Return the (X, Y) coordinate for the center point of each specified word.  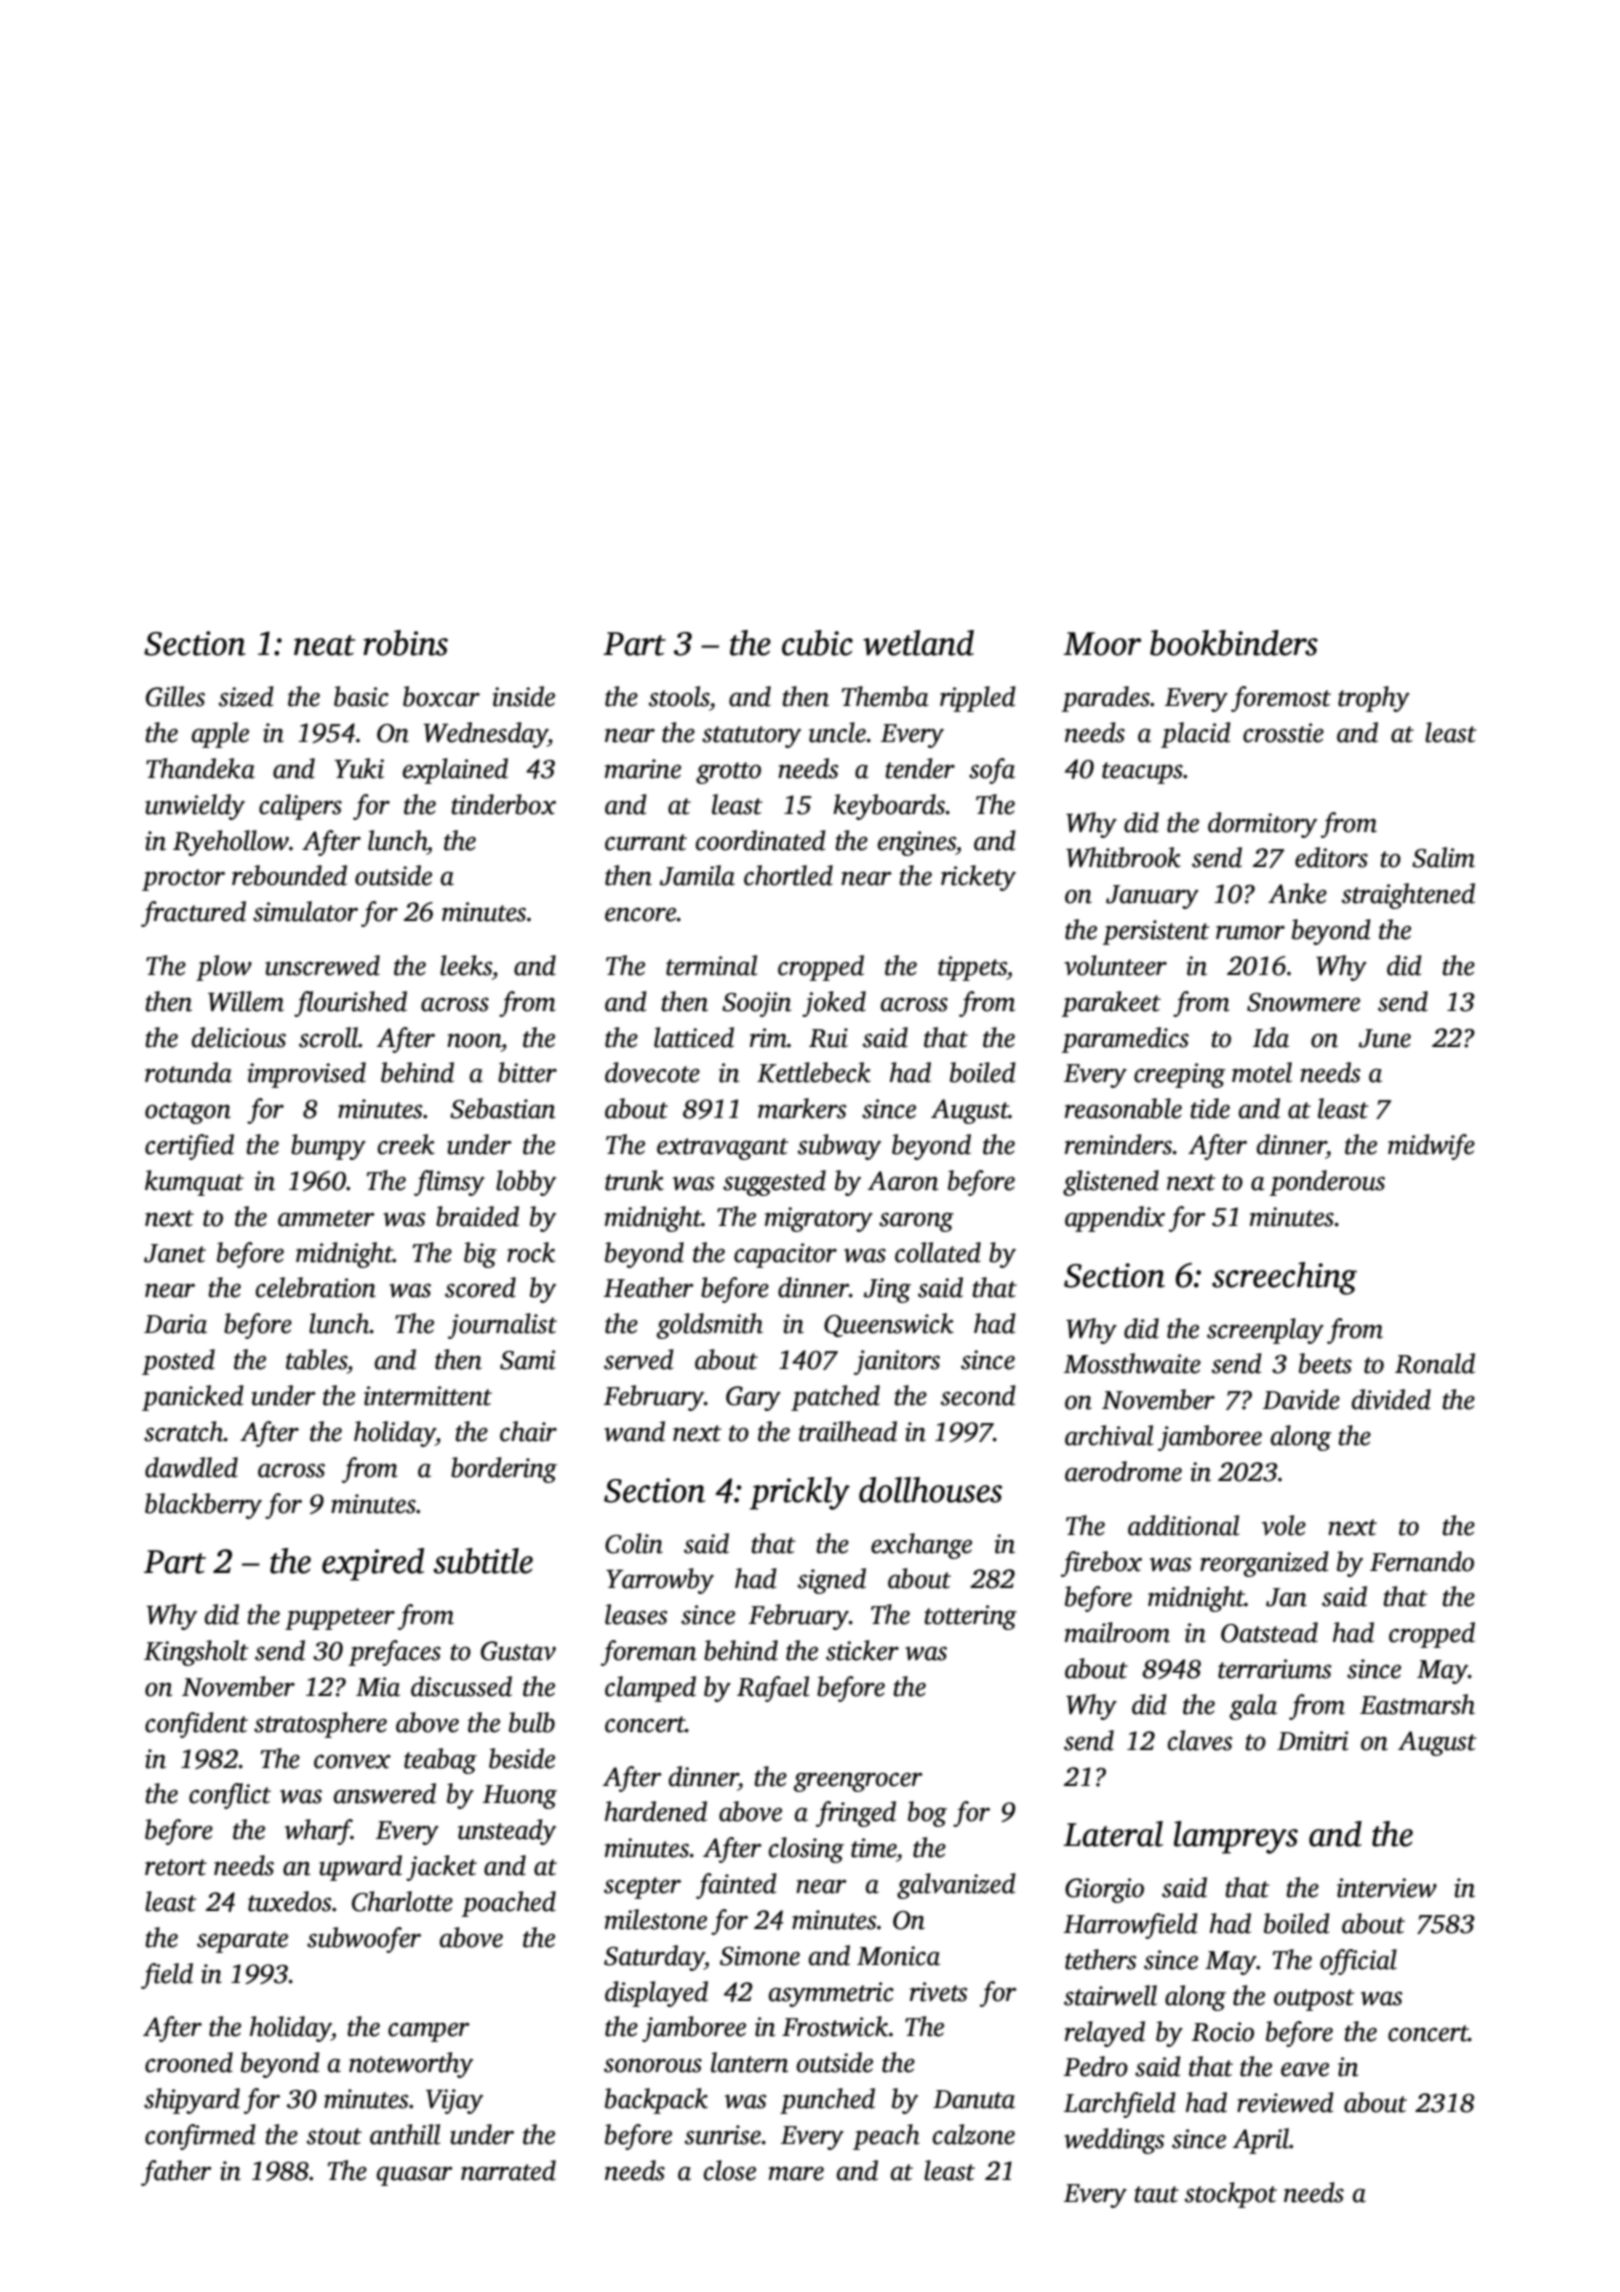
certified (189, 1147)
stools (679, 696)
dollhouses (930, 1490)
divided (1391, 1399)
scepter (642, 1888)
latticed (694, 1037)
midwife (1431, 1147)
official (1358, 1962)
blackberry (203, 1506)
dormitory (1262, 825)
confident (196, 1725)
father (176, 2173)
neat (324, 645)
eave (1305, 2069)
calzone (974, 2134)
